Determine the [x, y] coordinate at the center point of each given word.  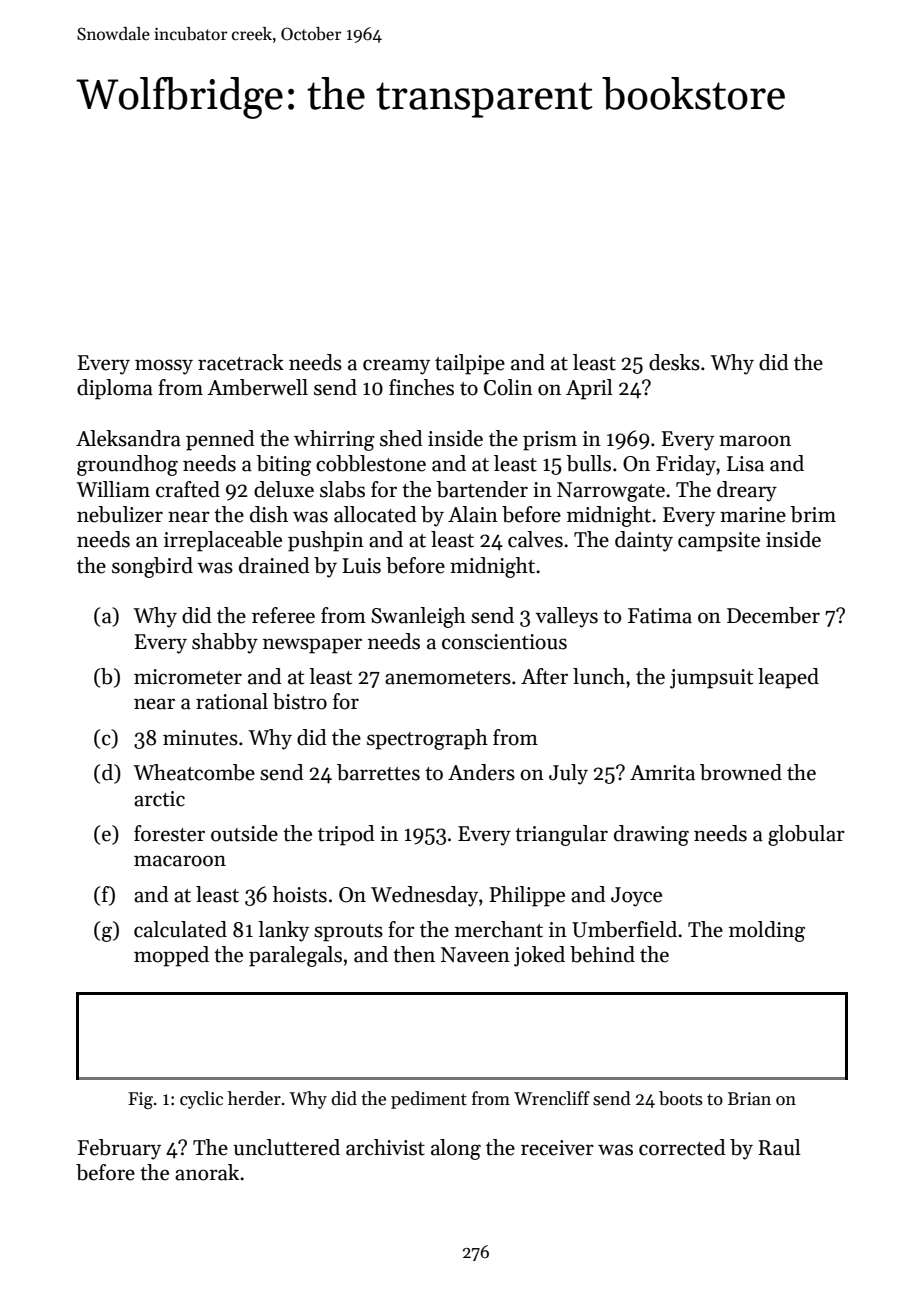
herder [254, 1098]
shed [401, 438]
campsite [719, 542]
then [414, 954]
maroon [755, 441]
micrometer [188, 677]
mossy [164, 367]
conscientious [504, 642]
